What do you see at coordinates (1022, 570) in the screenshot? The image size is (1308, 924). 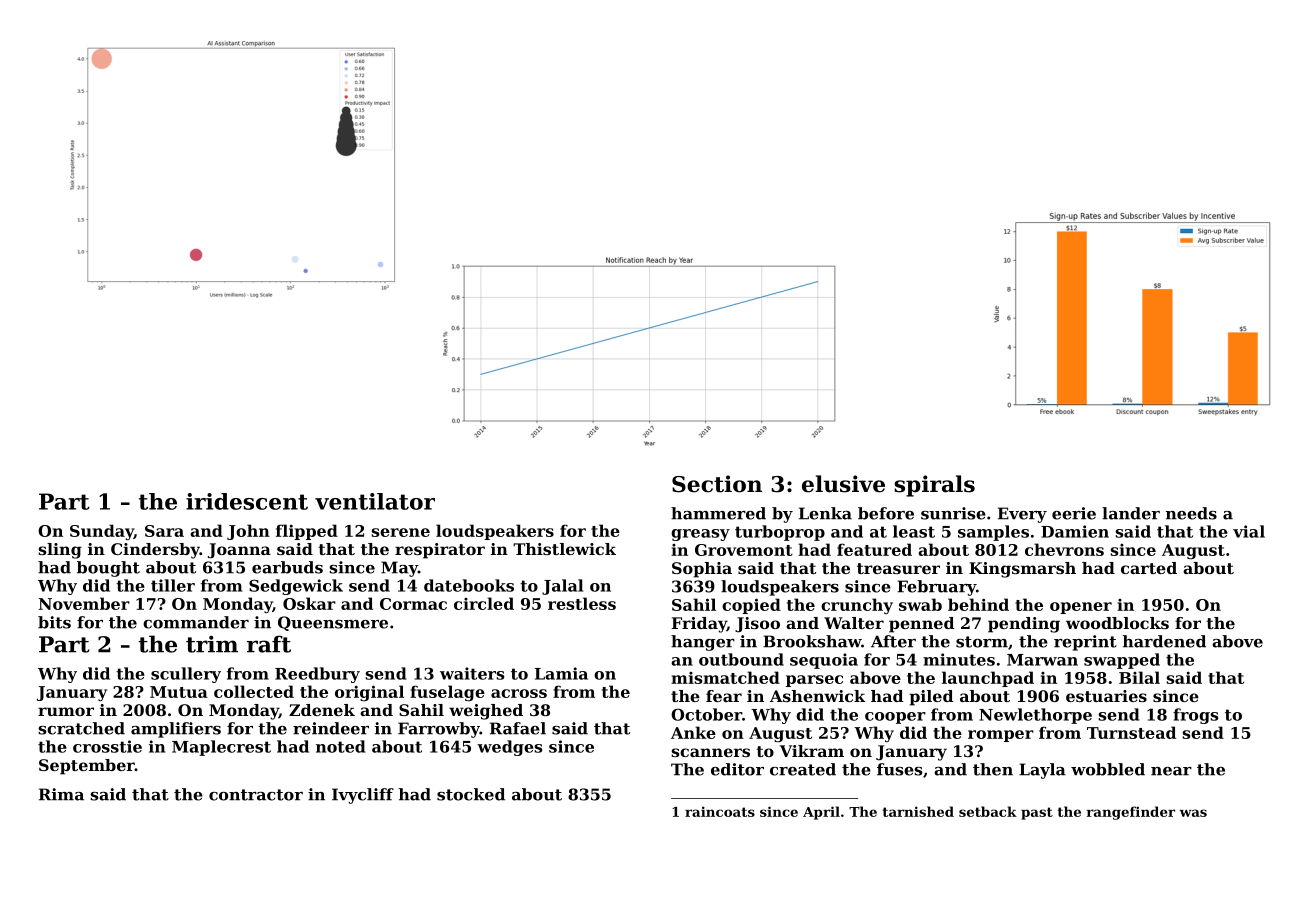 I see `Kingsmarsh` at bounding box center [1022, 570].
